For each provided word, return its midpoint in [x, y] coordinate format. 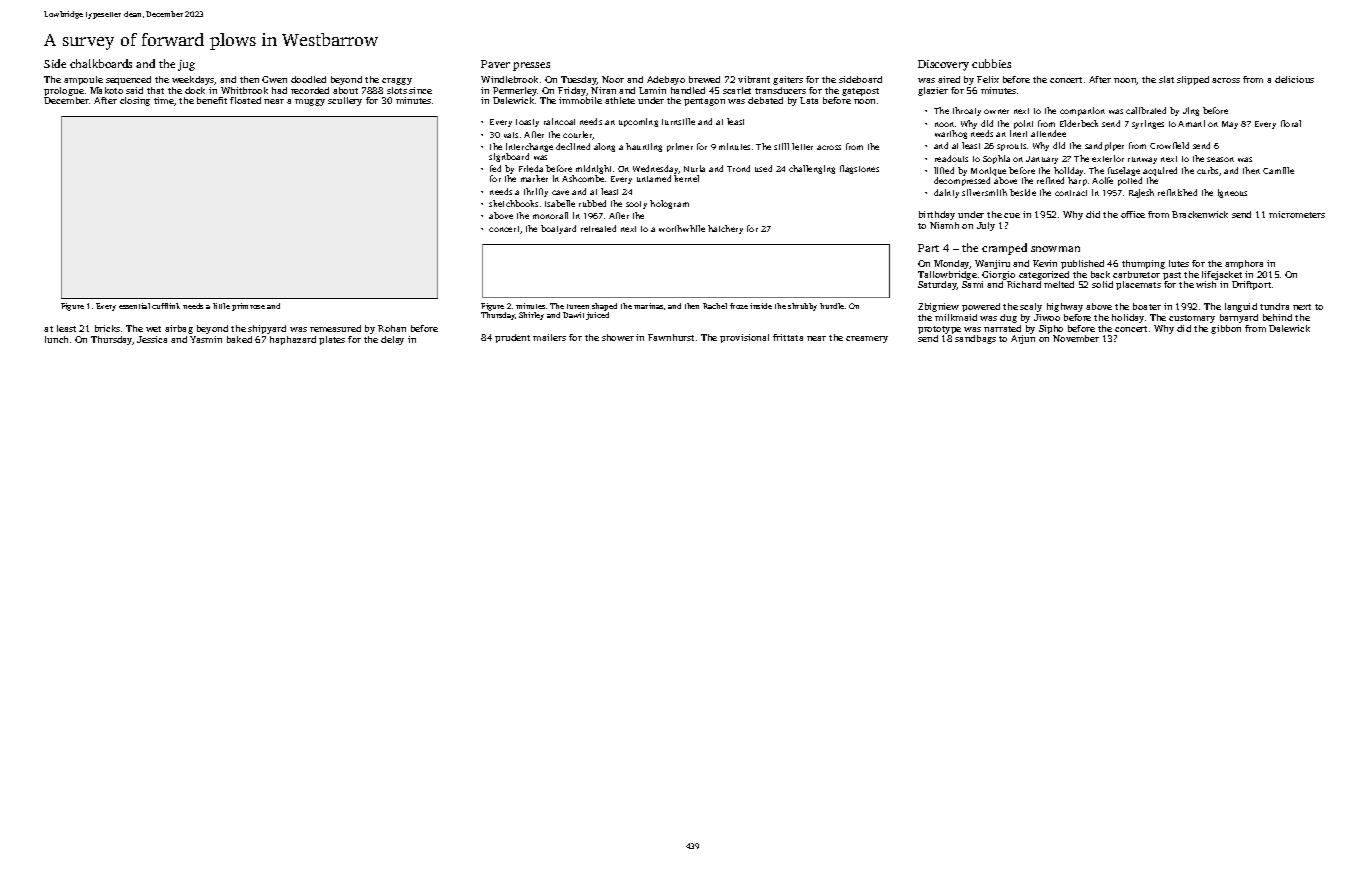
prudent [512, 338]
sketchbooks [513, 203]
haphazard [293, 340]
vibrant [754, 79]
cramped [1004, 249]
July [986, 226]
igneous [1232, 193]
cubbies [991, 63]
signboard [509, 157]
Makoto [106, 90]
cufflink [166, 306]
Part [928, 248]
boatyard [558, 229]
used [763, 168]
